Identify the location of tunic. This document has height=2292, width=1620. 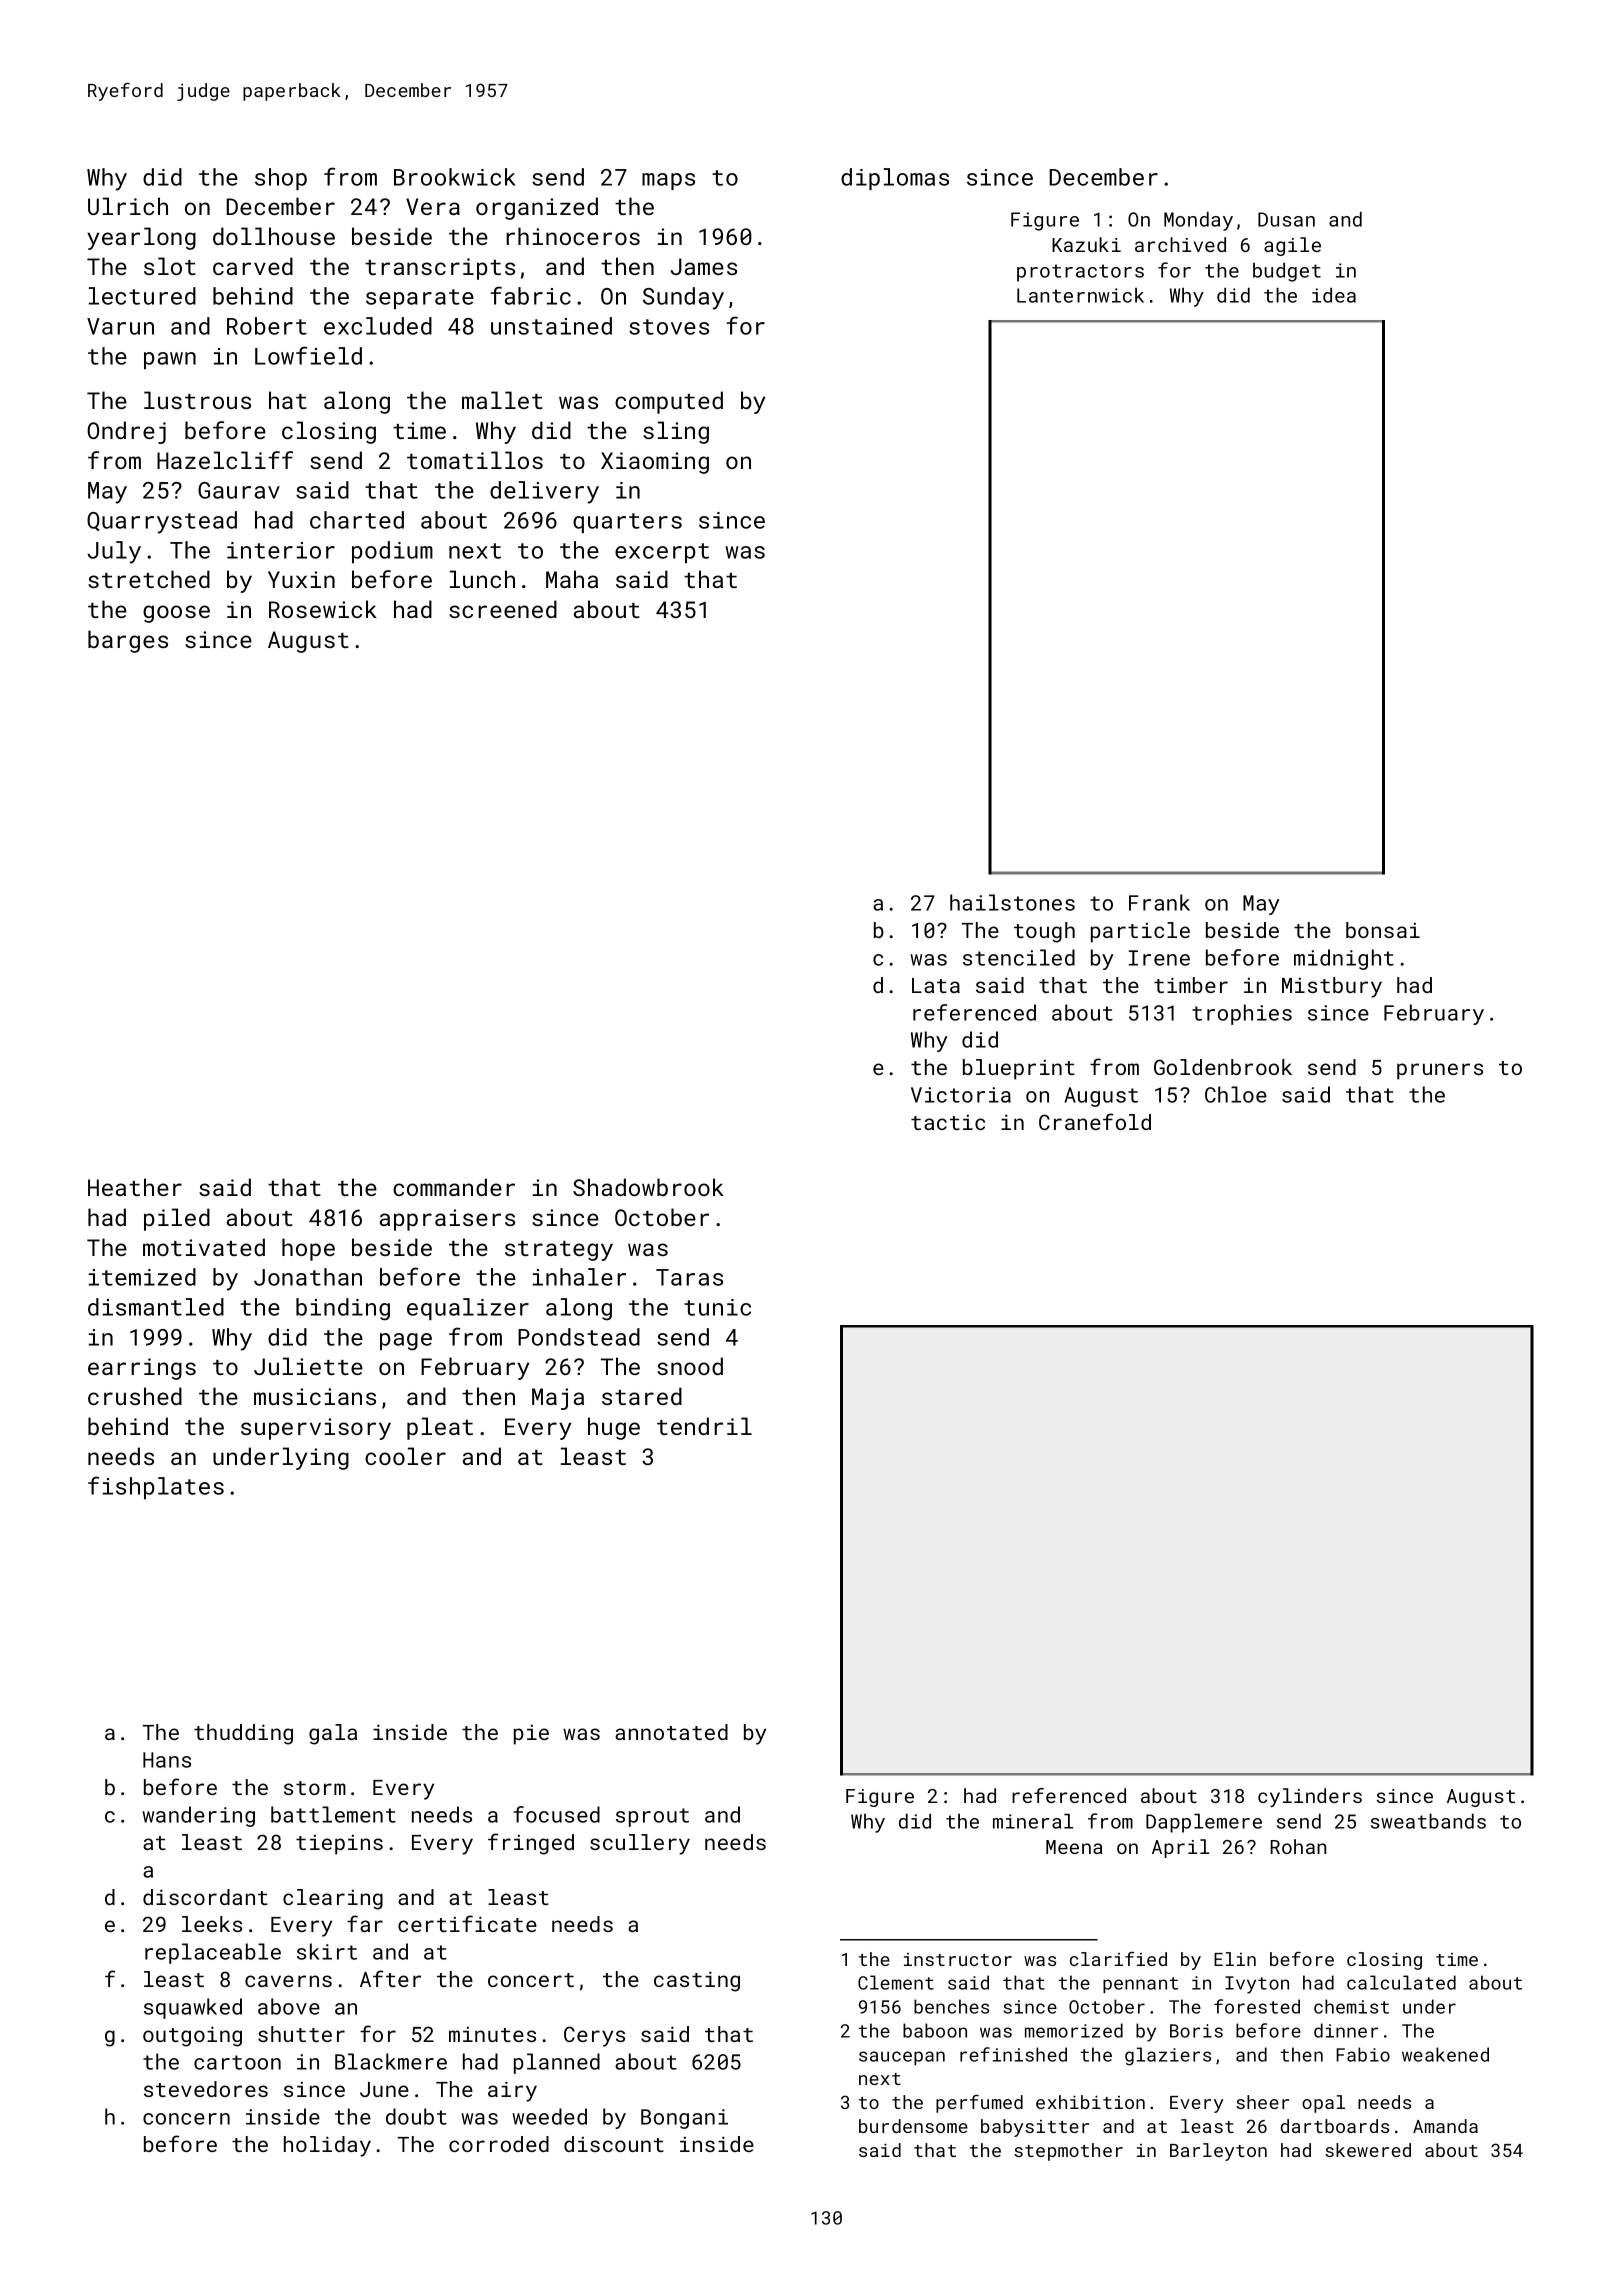
(717, 1307).
